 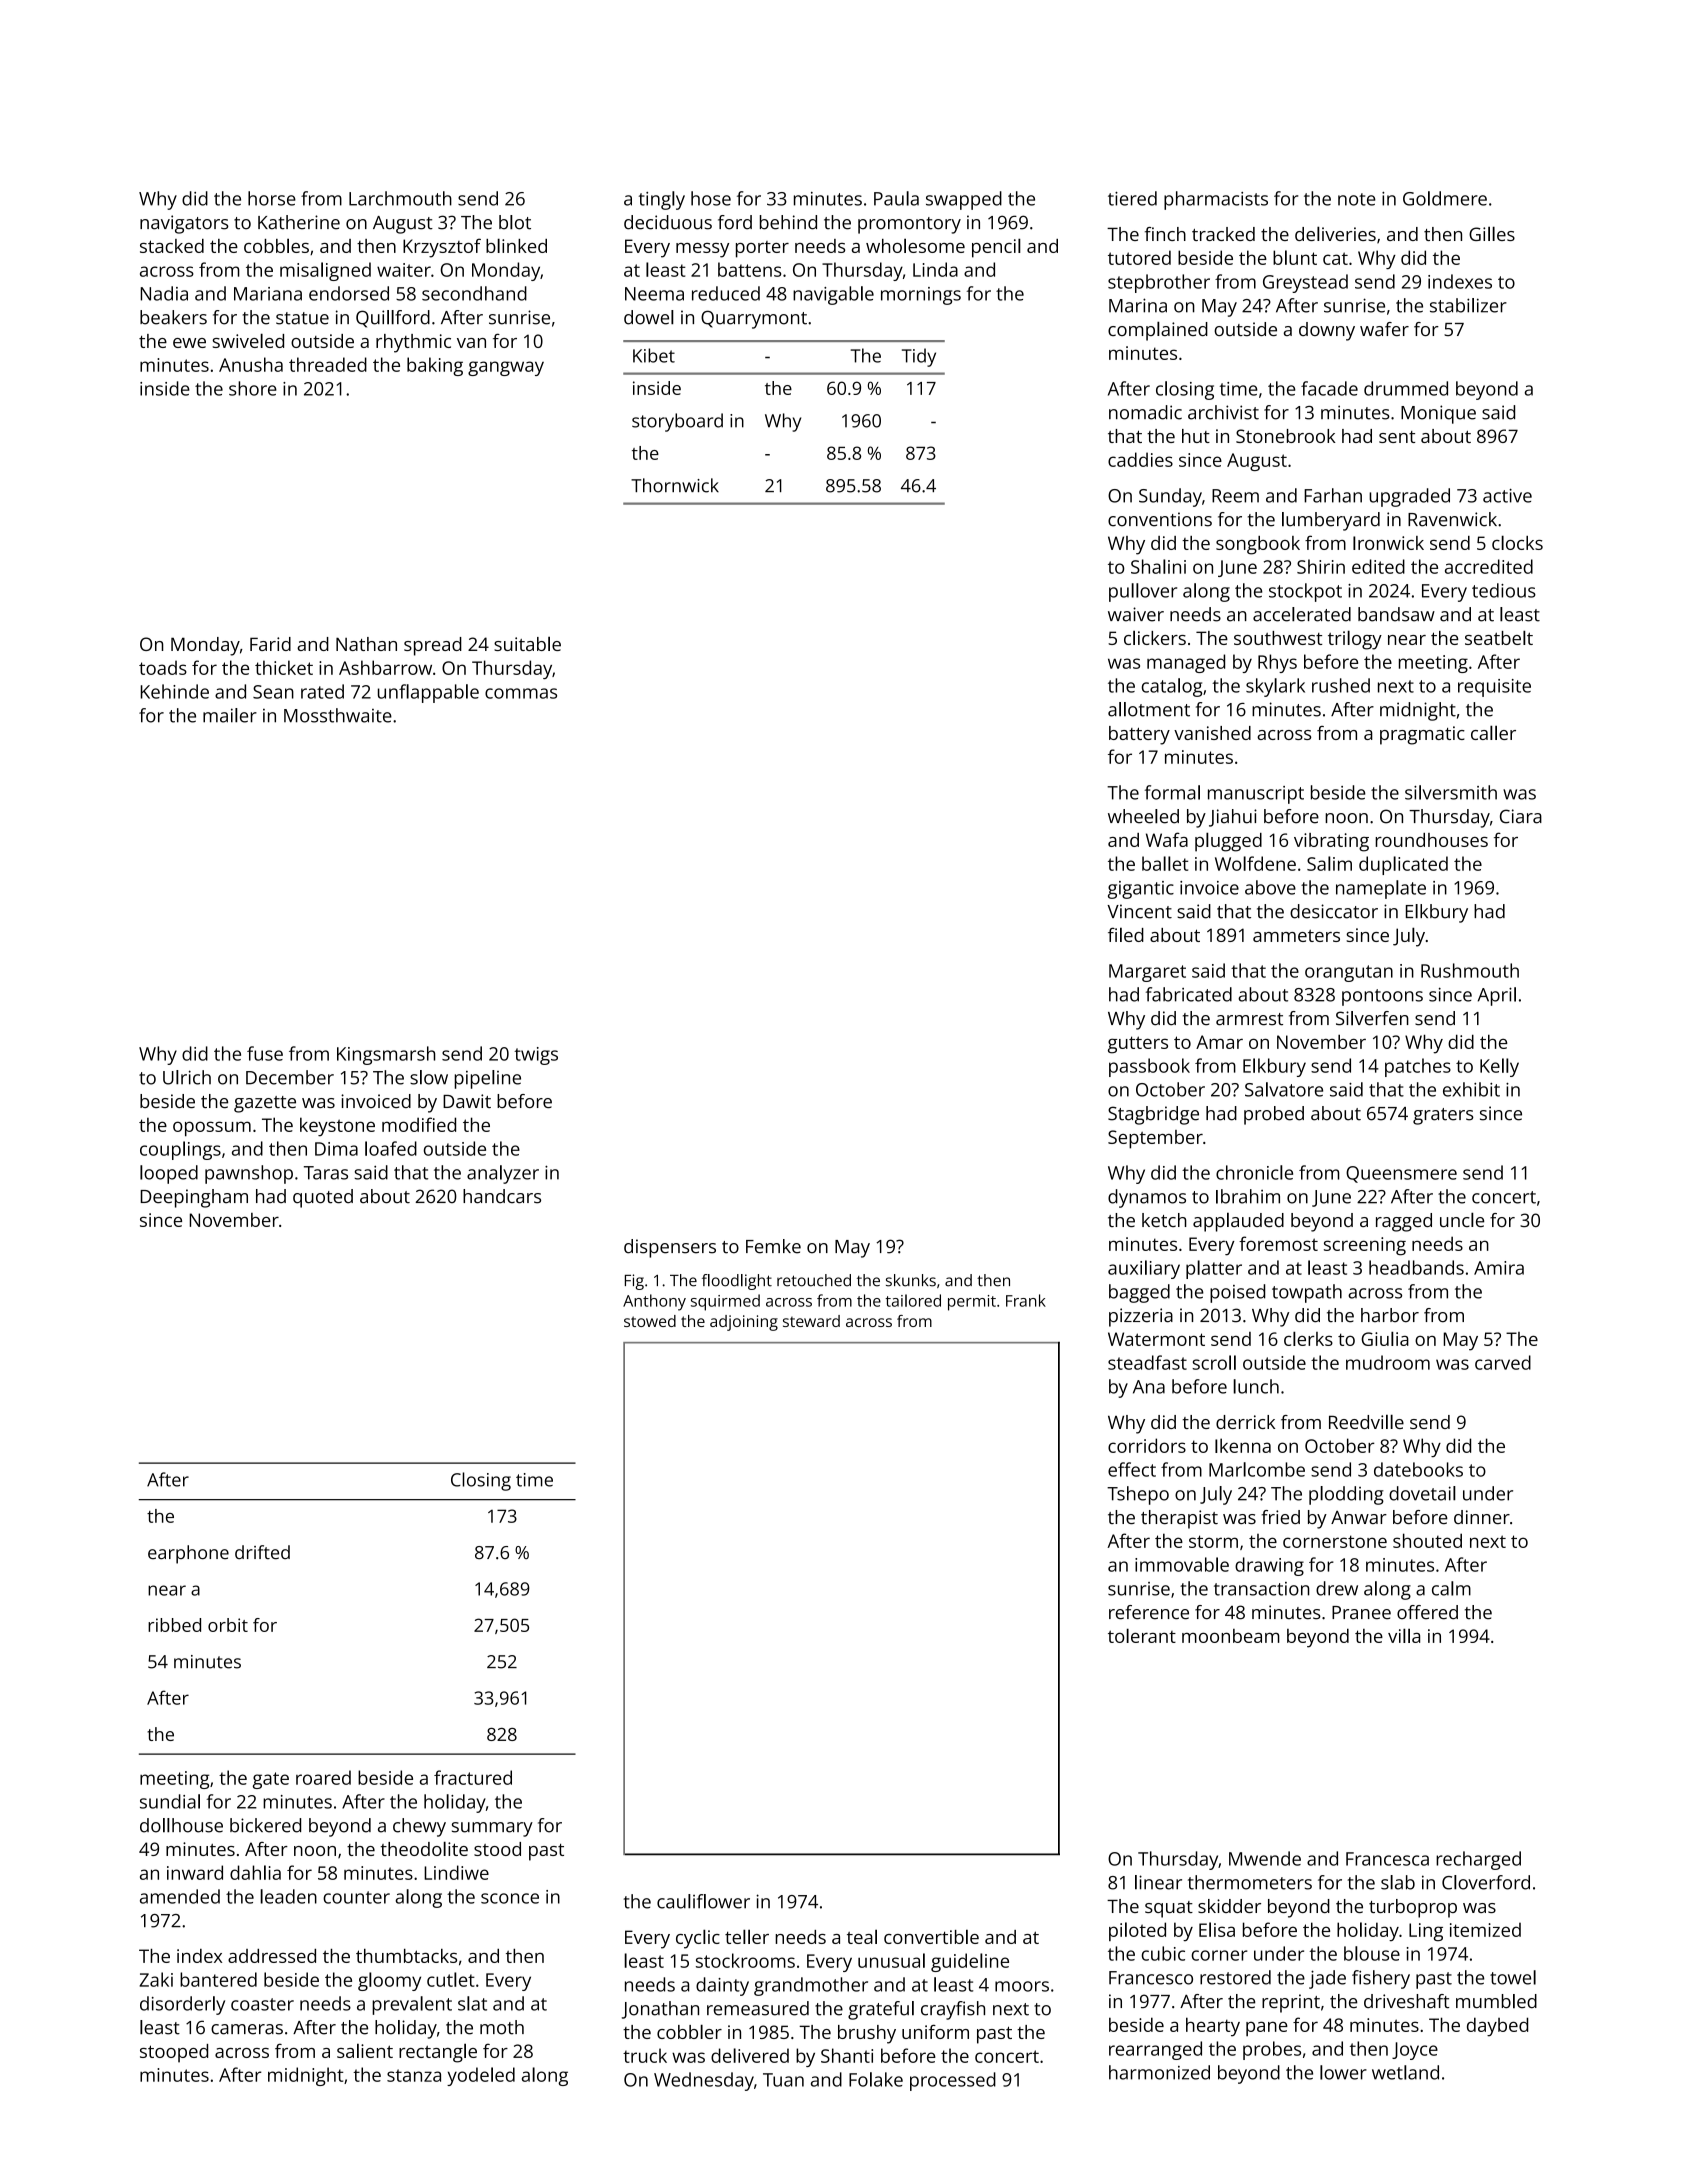 What do you see at coordinates (184, 224) in the page?
I see `navigators` at bounding box center [184, 224].
